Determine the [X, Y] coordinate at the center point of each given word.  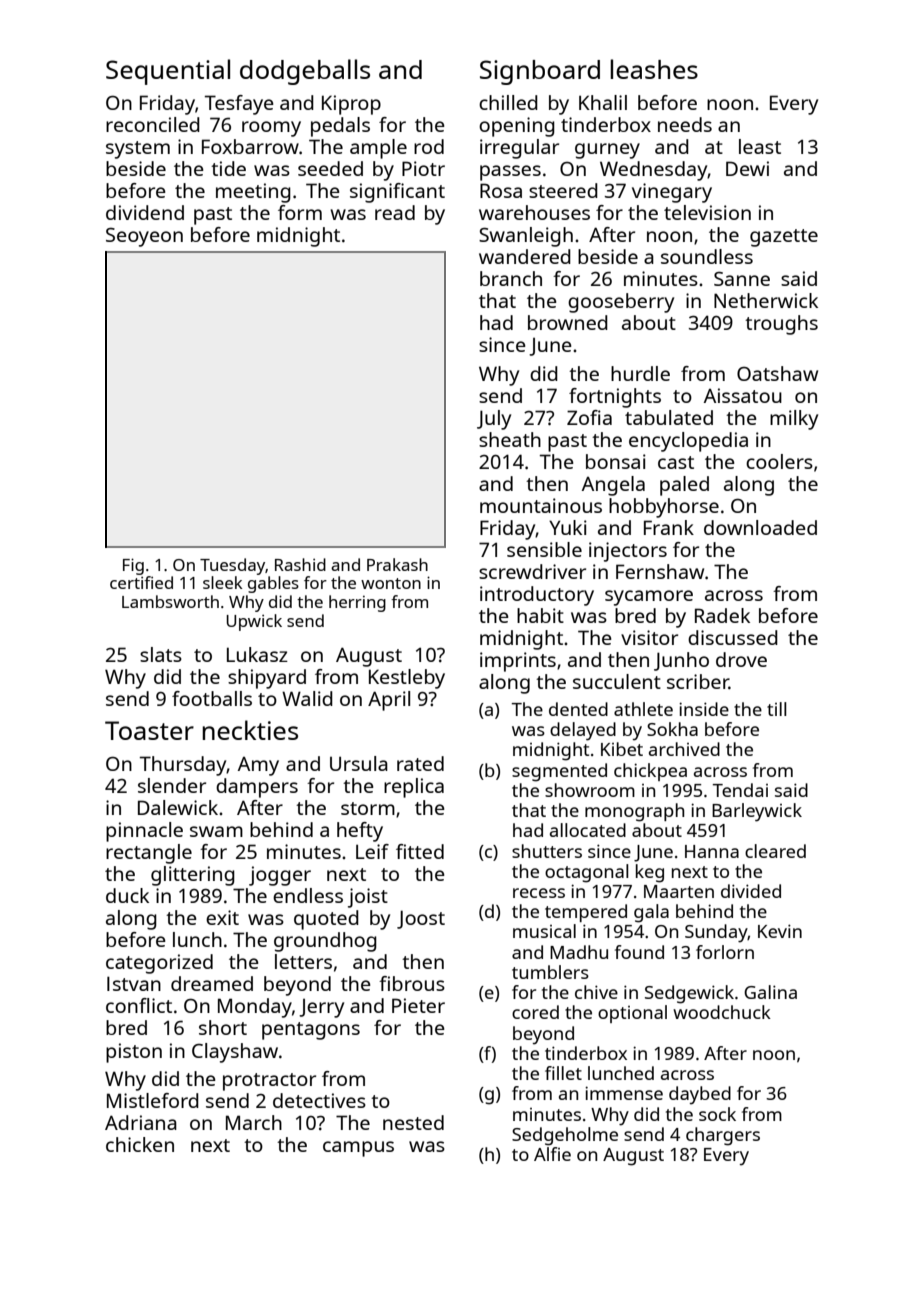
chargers [723, 1136]
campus [358, 1149]
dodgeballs [305, 72]
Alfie [552, 1154]
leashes [654, 69]
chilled [508, 102]
